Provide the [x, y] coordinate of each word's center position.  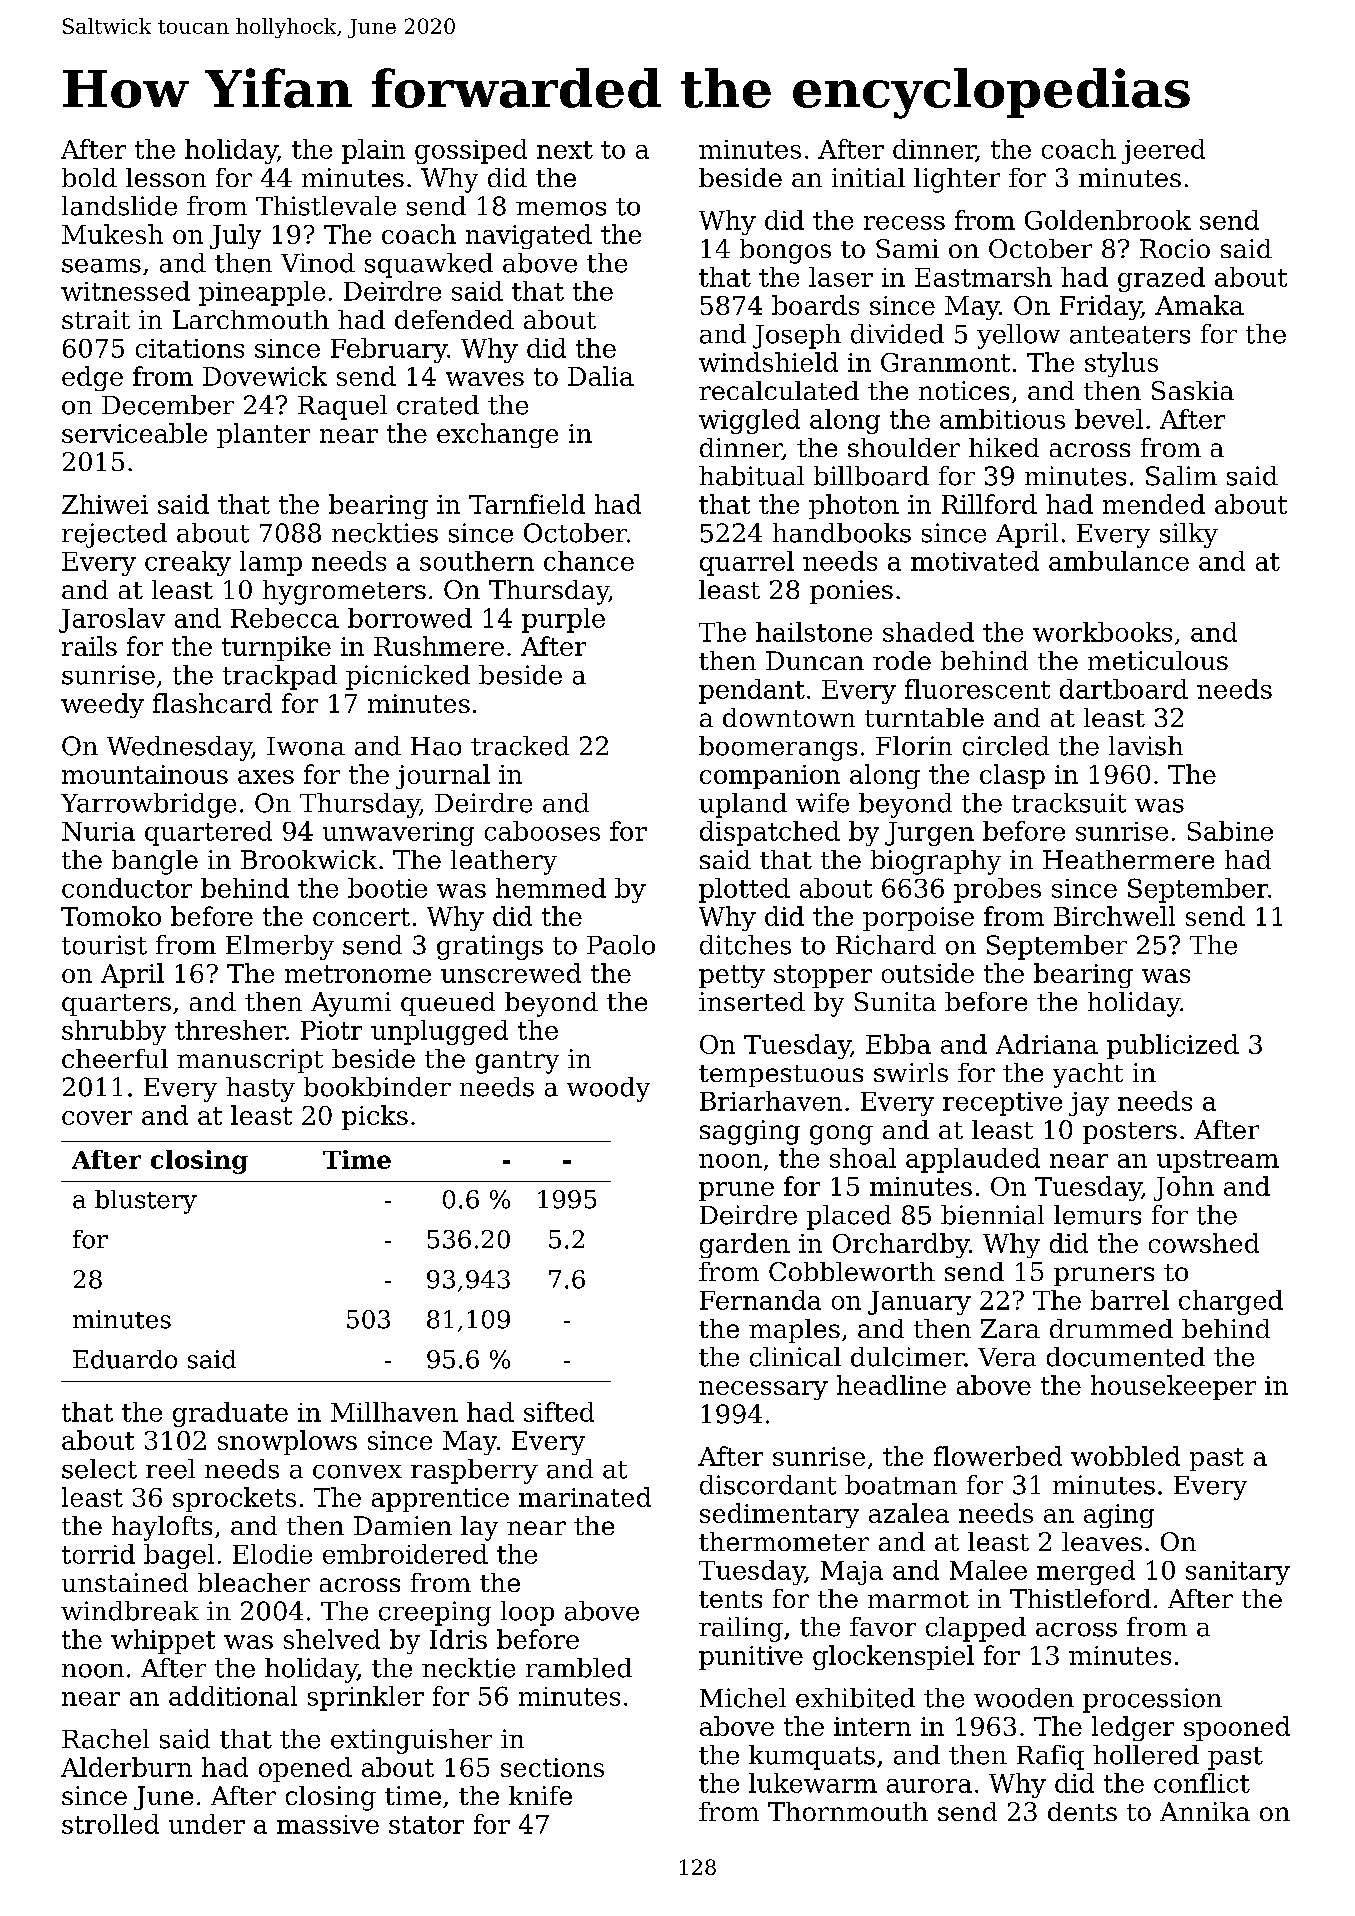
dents [1082, 1811]
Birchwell [1114, 916]
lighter [957, 180]
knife [540, 1795]
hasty [260, 1089]
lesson [166, 177]
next [565, 150]
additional [233, 1696]
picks [375, 1117]
